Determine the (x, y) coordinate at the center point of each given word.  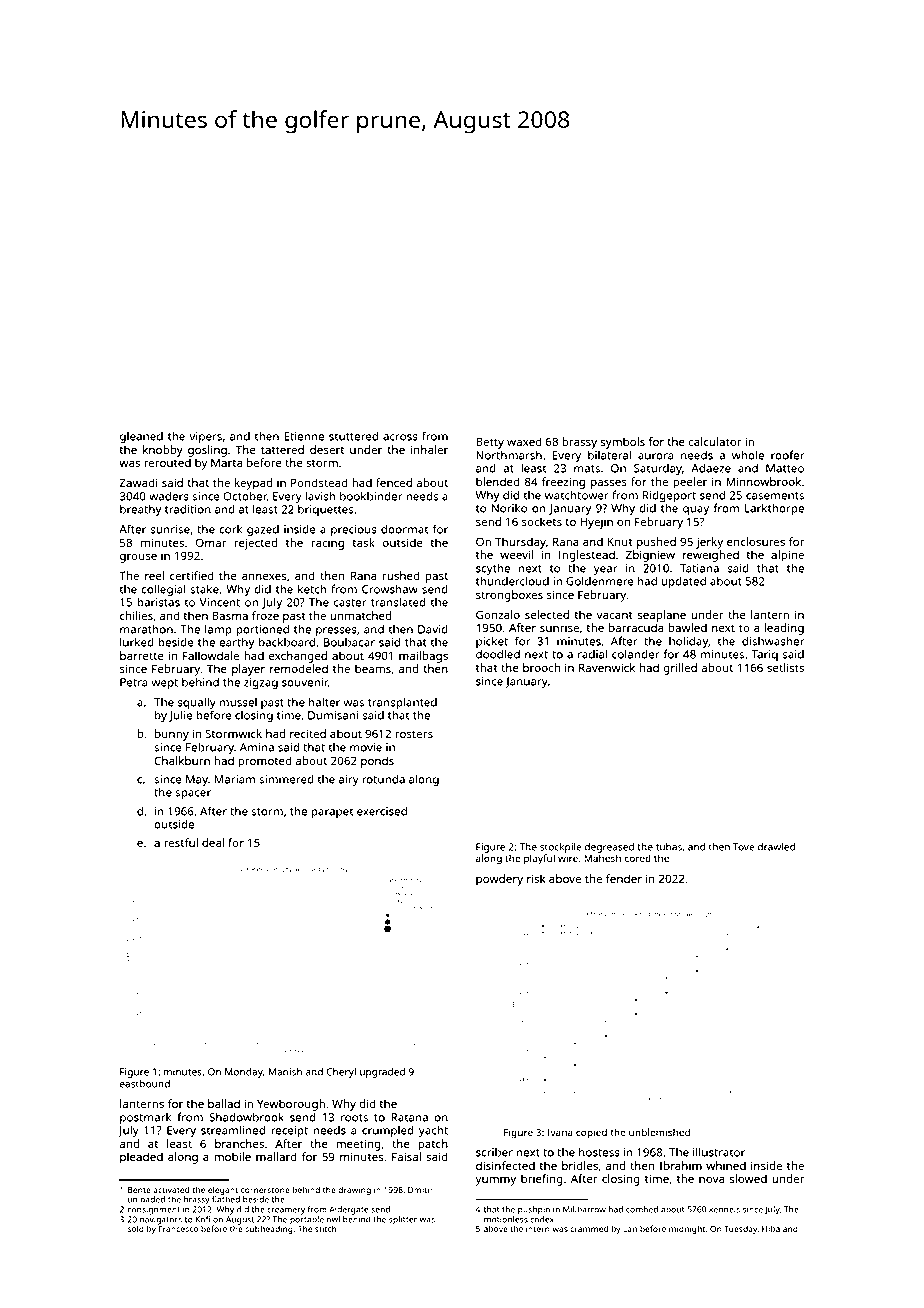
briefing (542, 1180)
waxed (524, 441)
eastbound (145, 1084)
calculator (715, 441)
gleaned (141, 438)
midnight (687, 1229)
